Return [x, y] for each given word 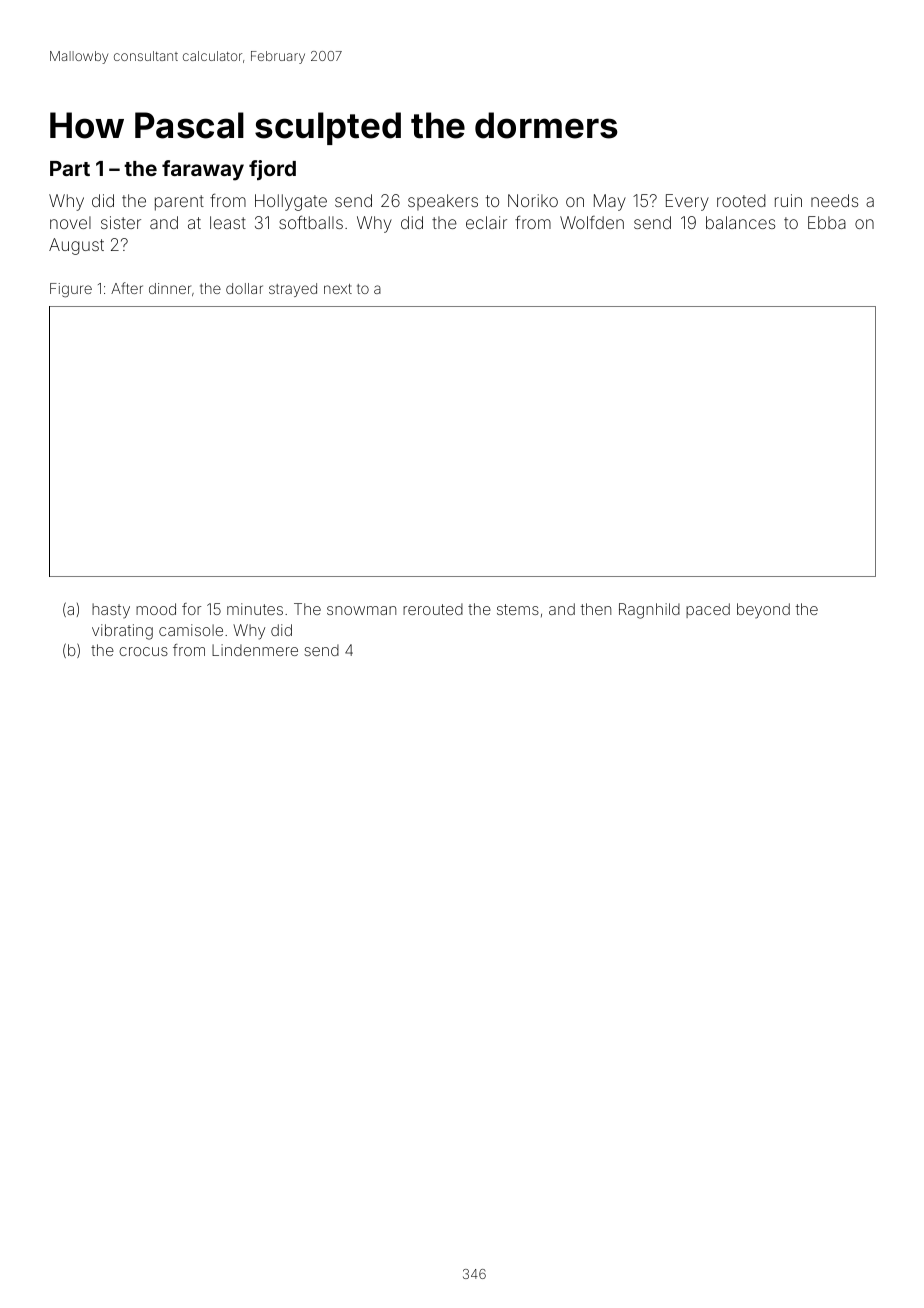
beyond [763, 611]
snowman [361, 610]
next [338, 289]
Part [70, 168]
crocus [143, 651]
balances [740, 222]
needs [834, 200]
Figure [71, 290]
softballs [311, 222]
